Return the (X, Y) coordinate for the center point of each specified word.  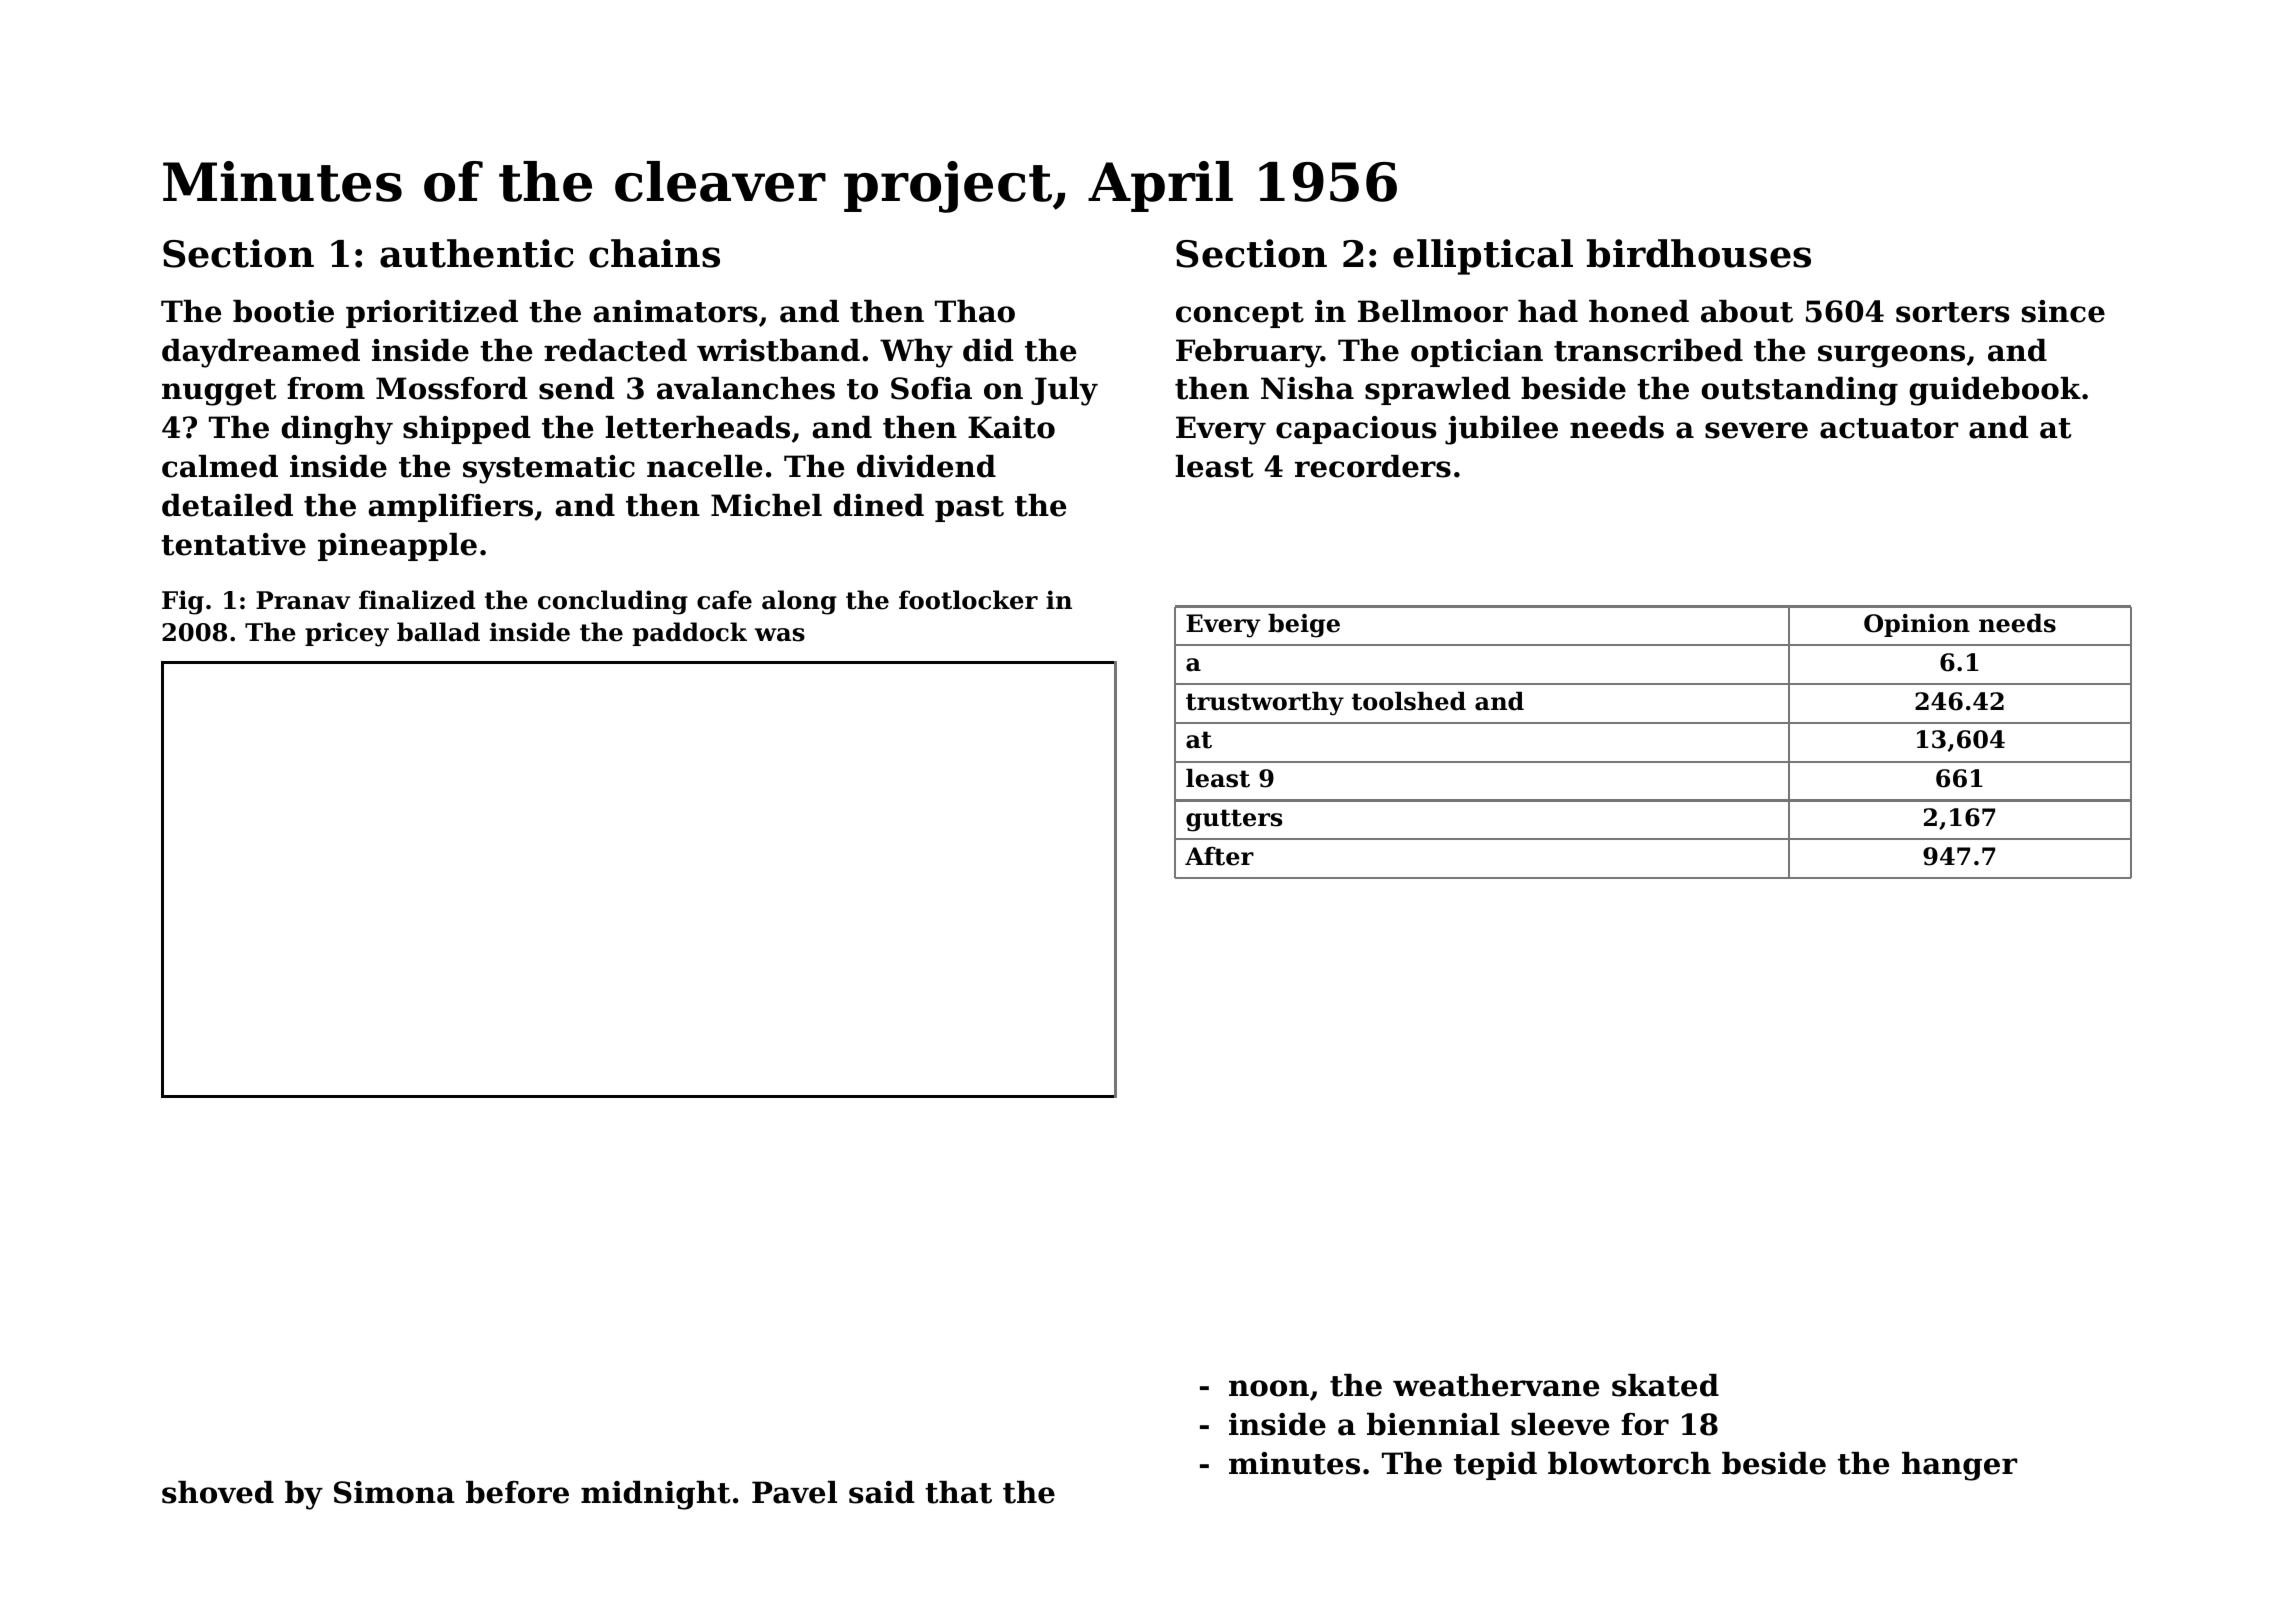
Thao (975, 311)
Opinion (1917, 625)
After (1219, 856)
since (2063, 311)
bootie (283, 311)
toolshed (1409, 701)
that (958, 1492)
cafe (724, 600)
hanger (1959, 1466)
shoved (218, 1492)
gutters (1234, 820)
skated (1665, 1385)
